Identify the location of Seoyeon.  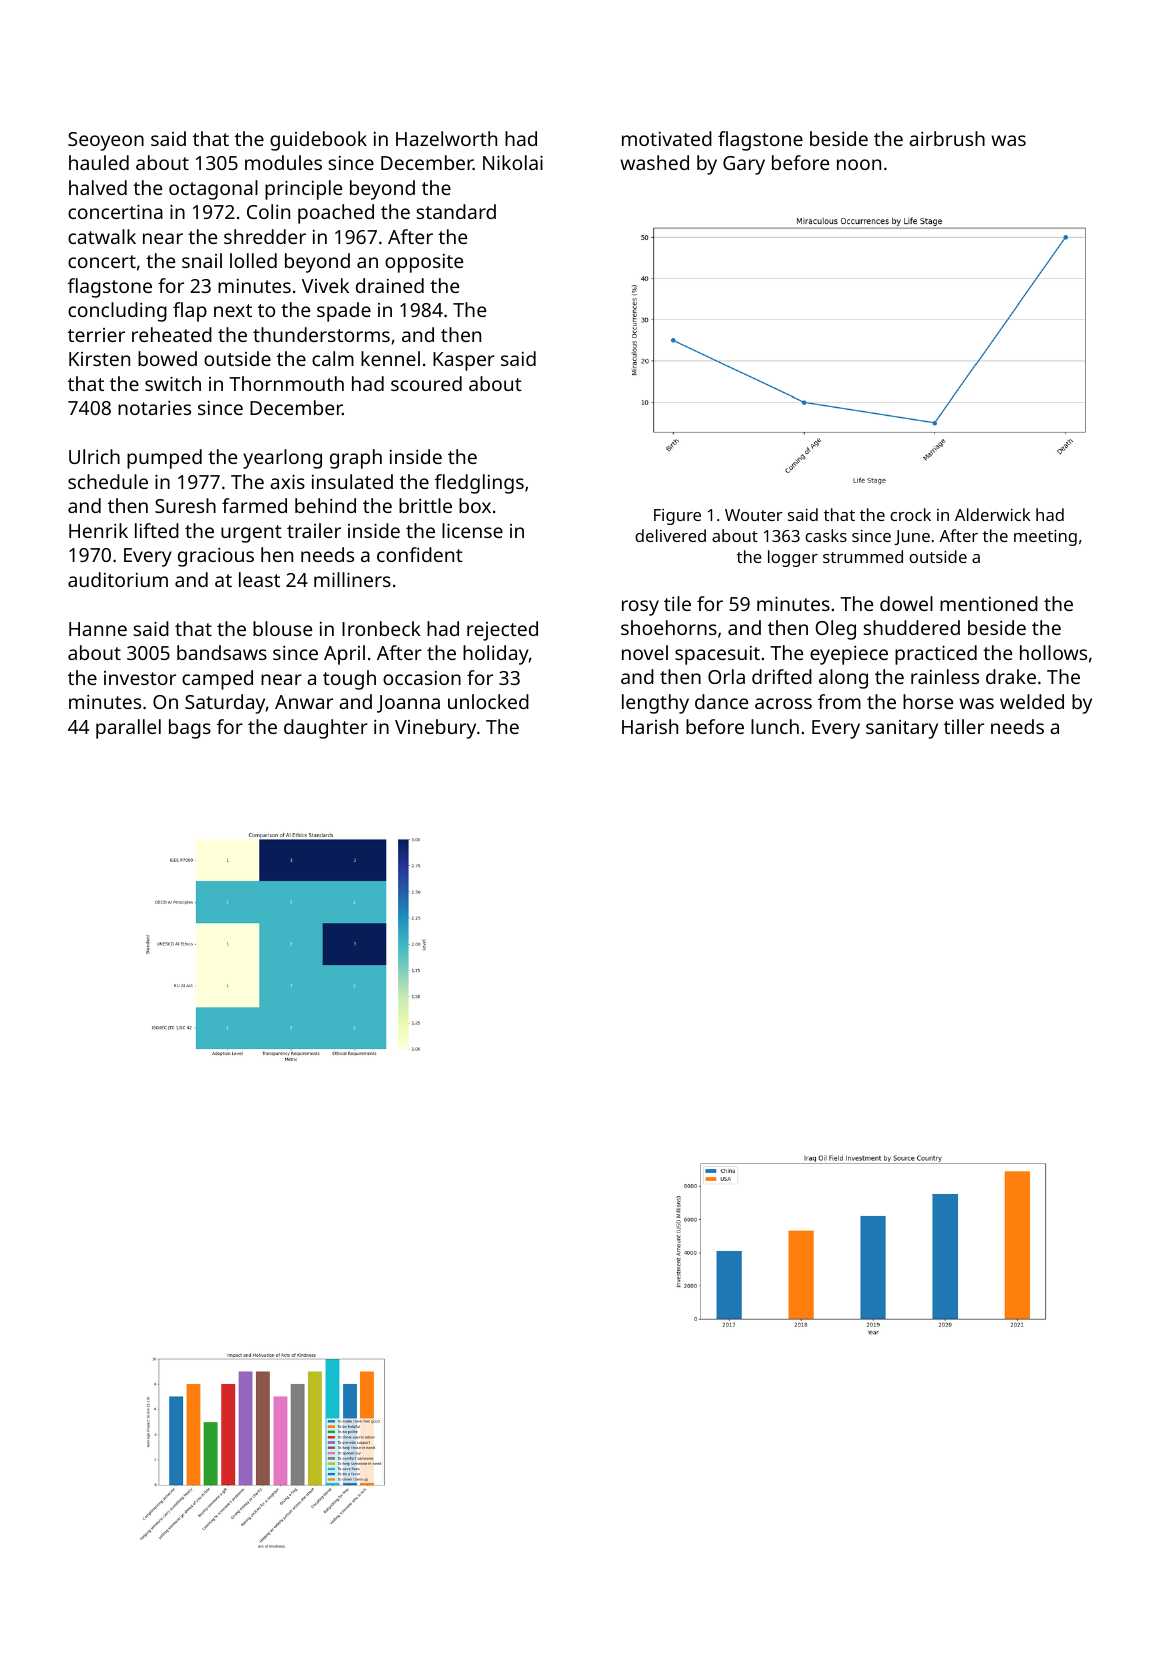
(106, 141).
